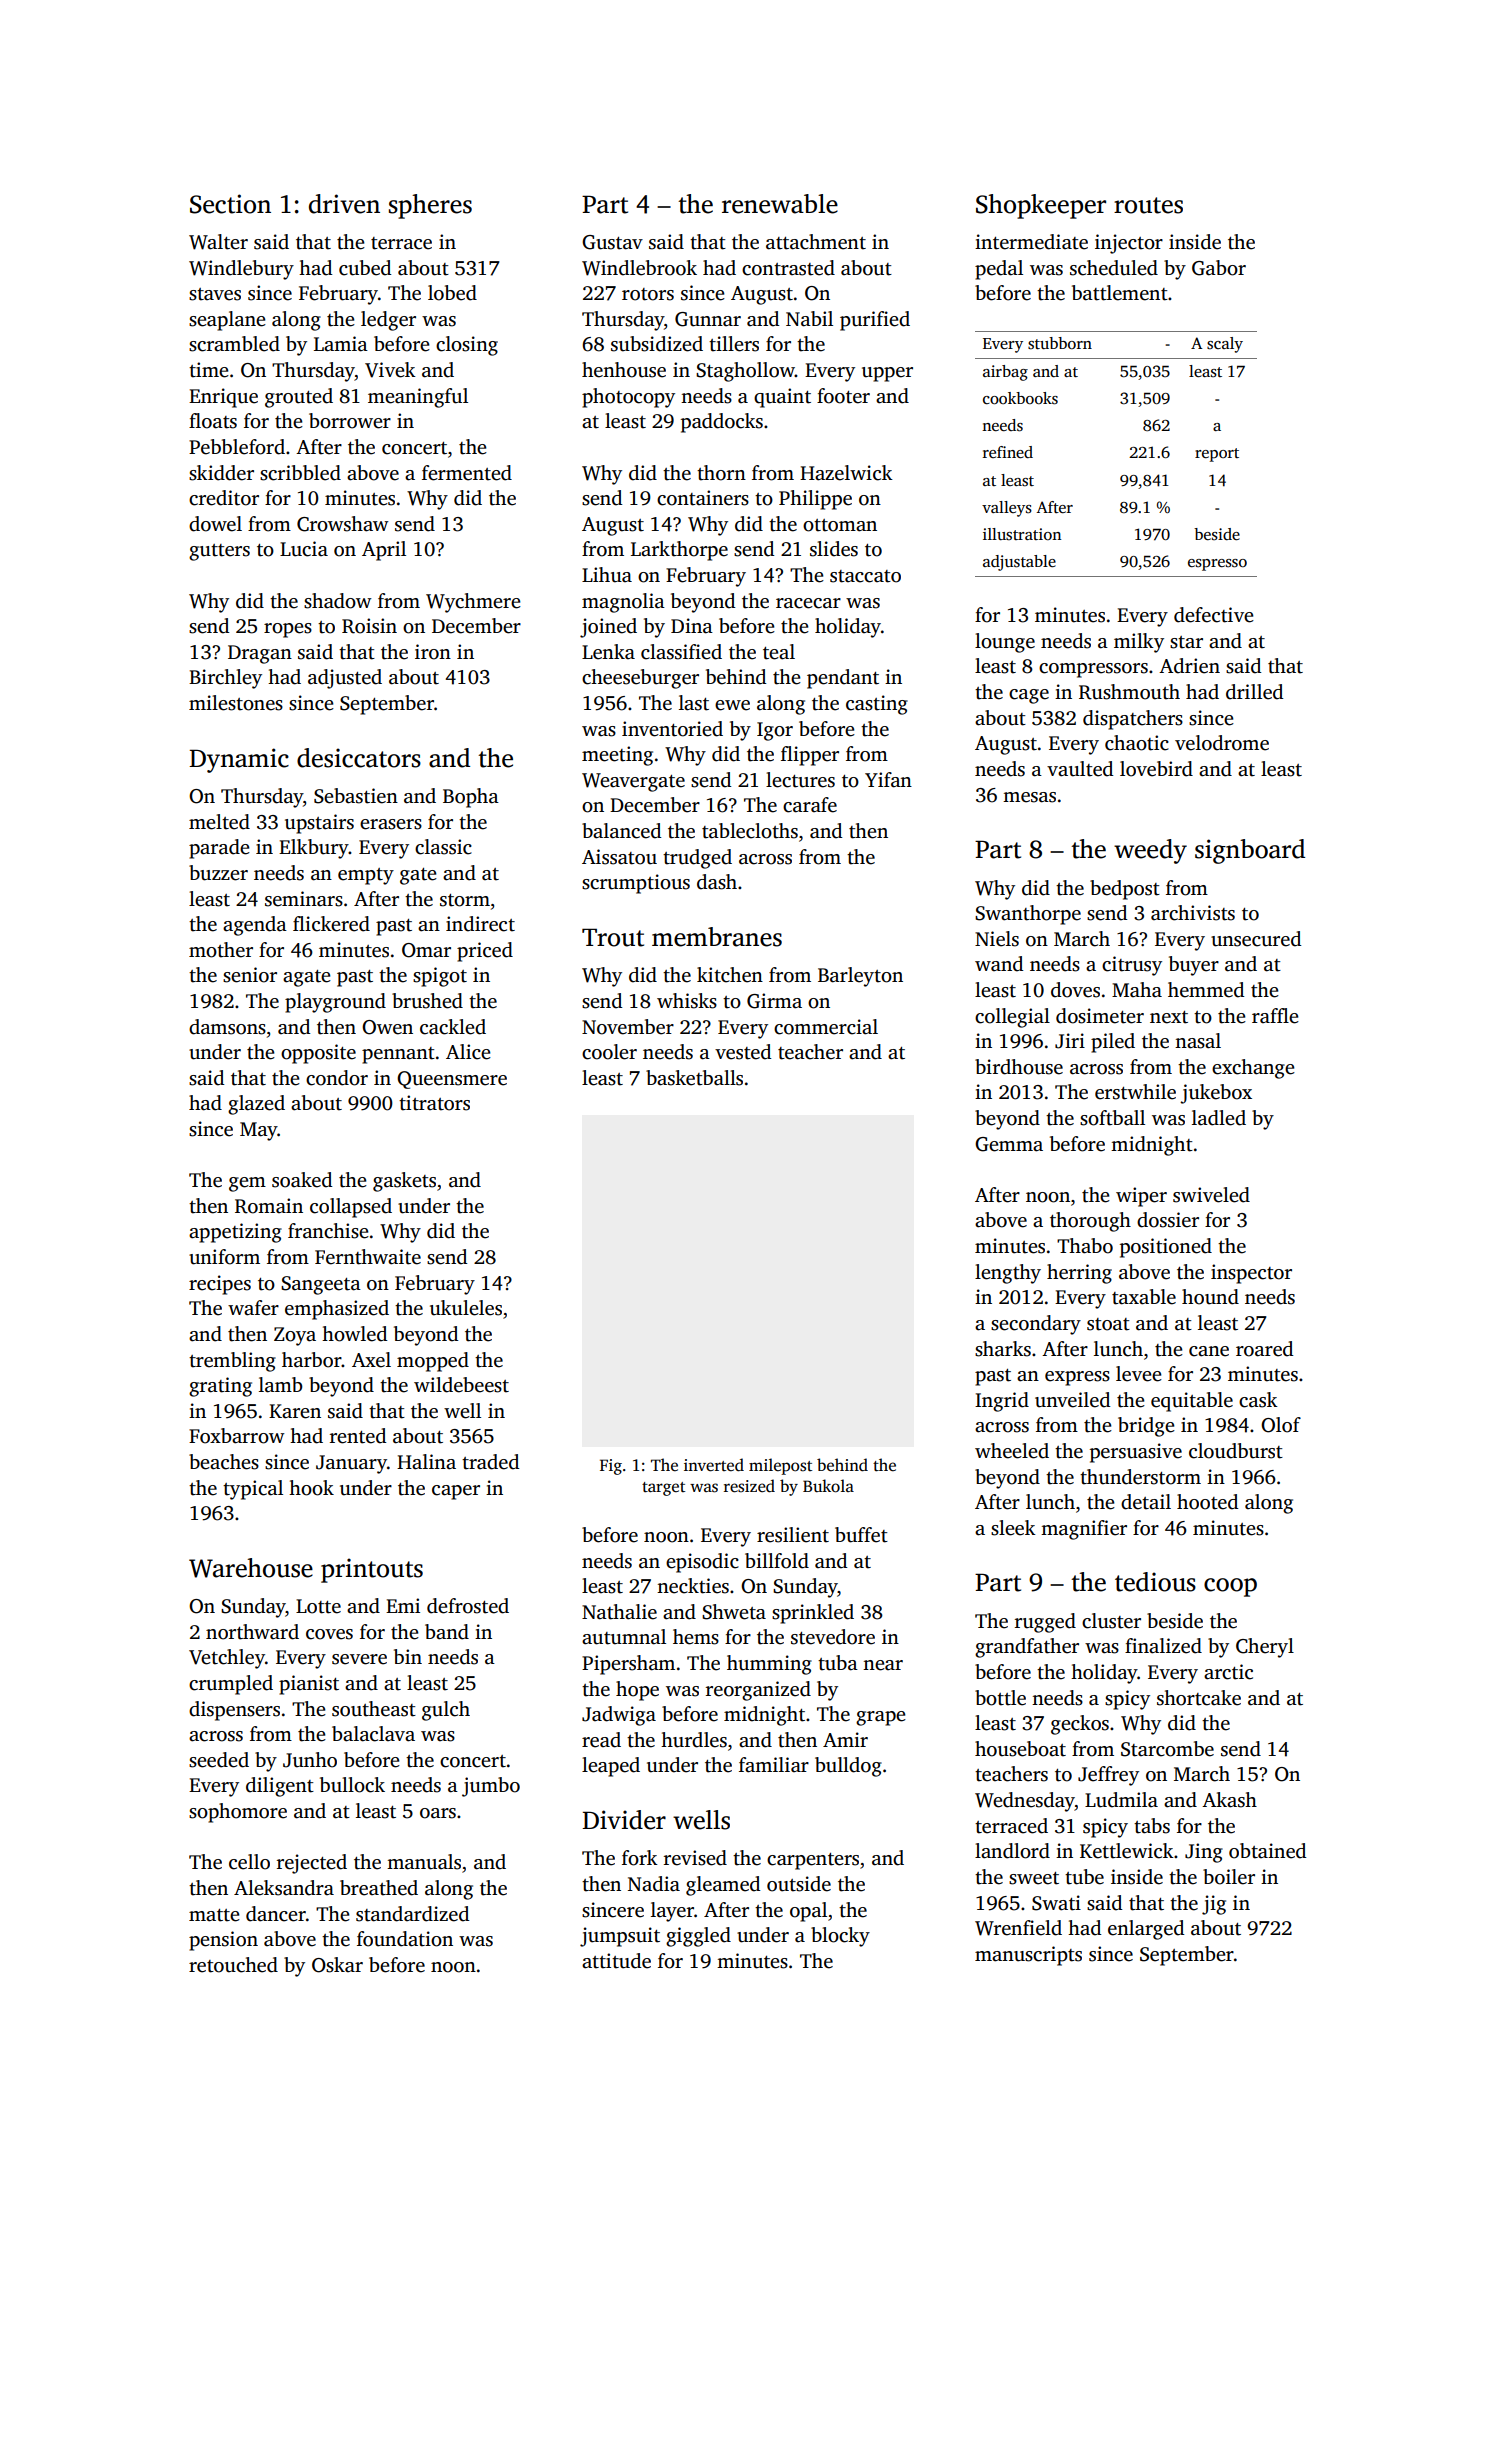  I want to click on inverted, so click(714, 1465).
